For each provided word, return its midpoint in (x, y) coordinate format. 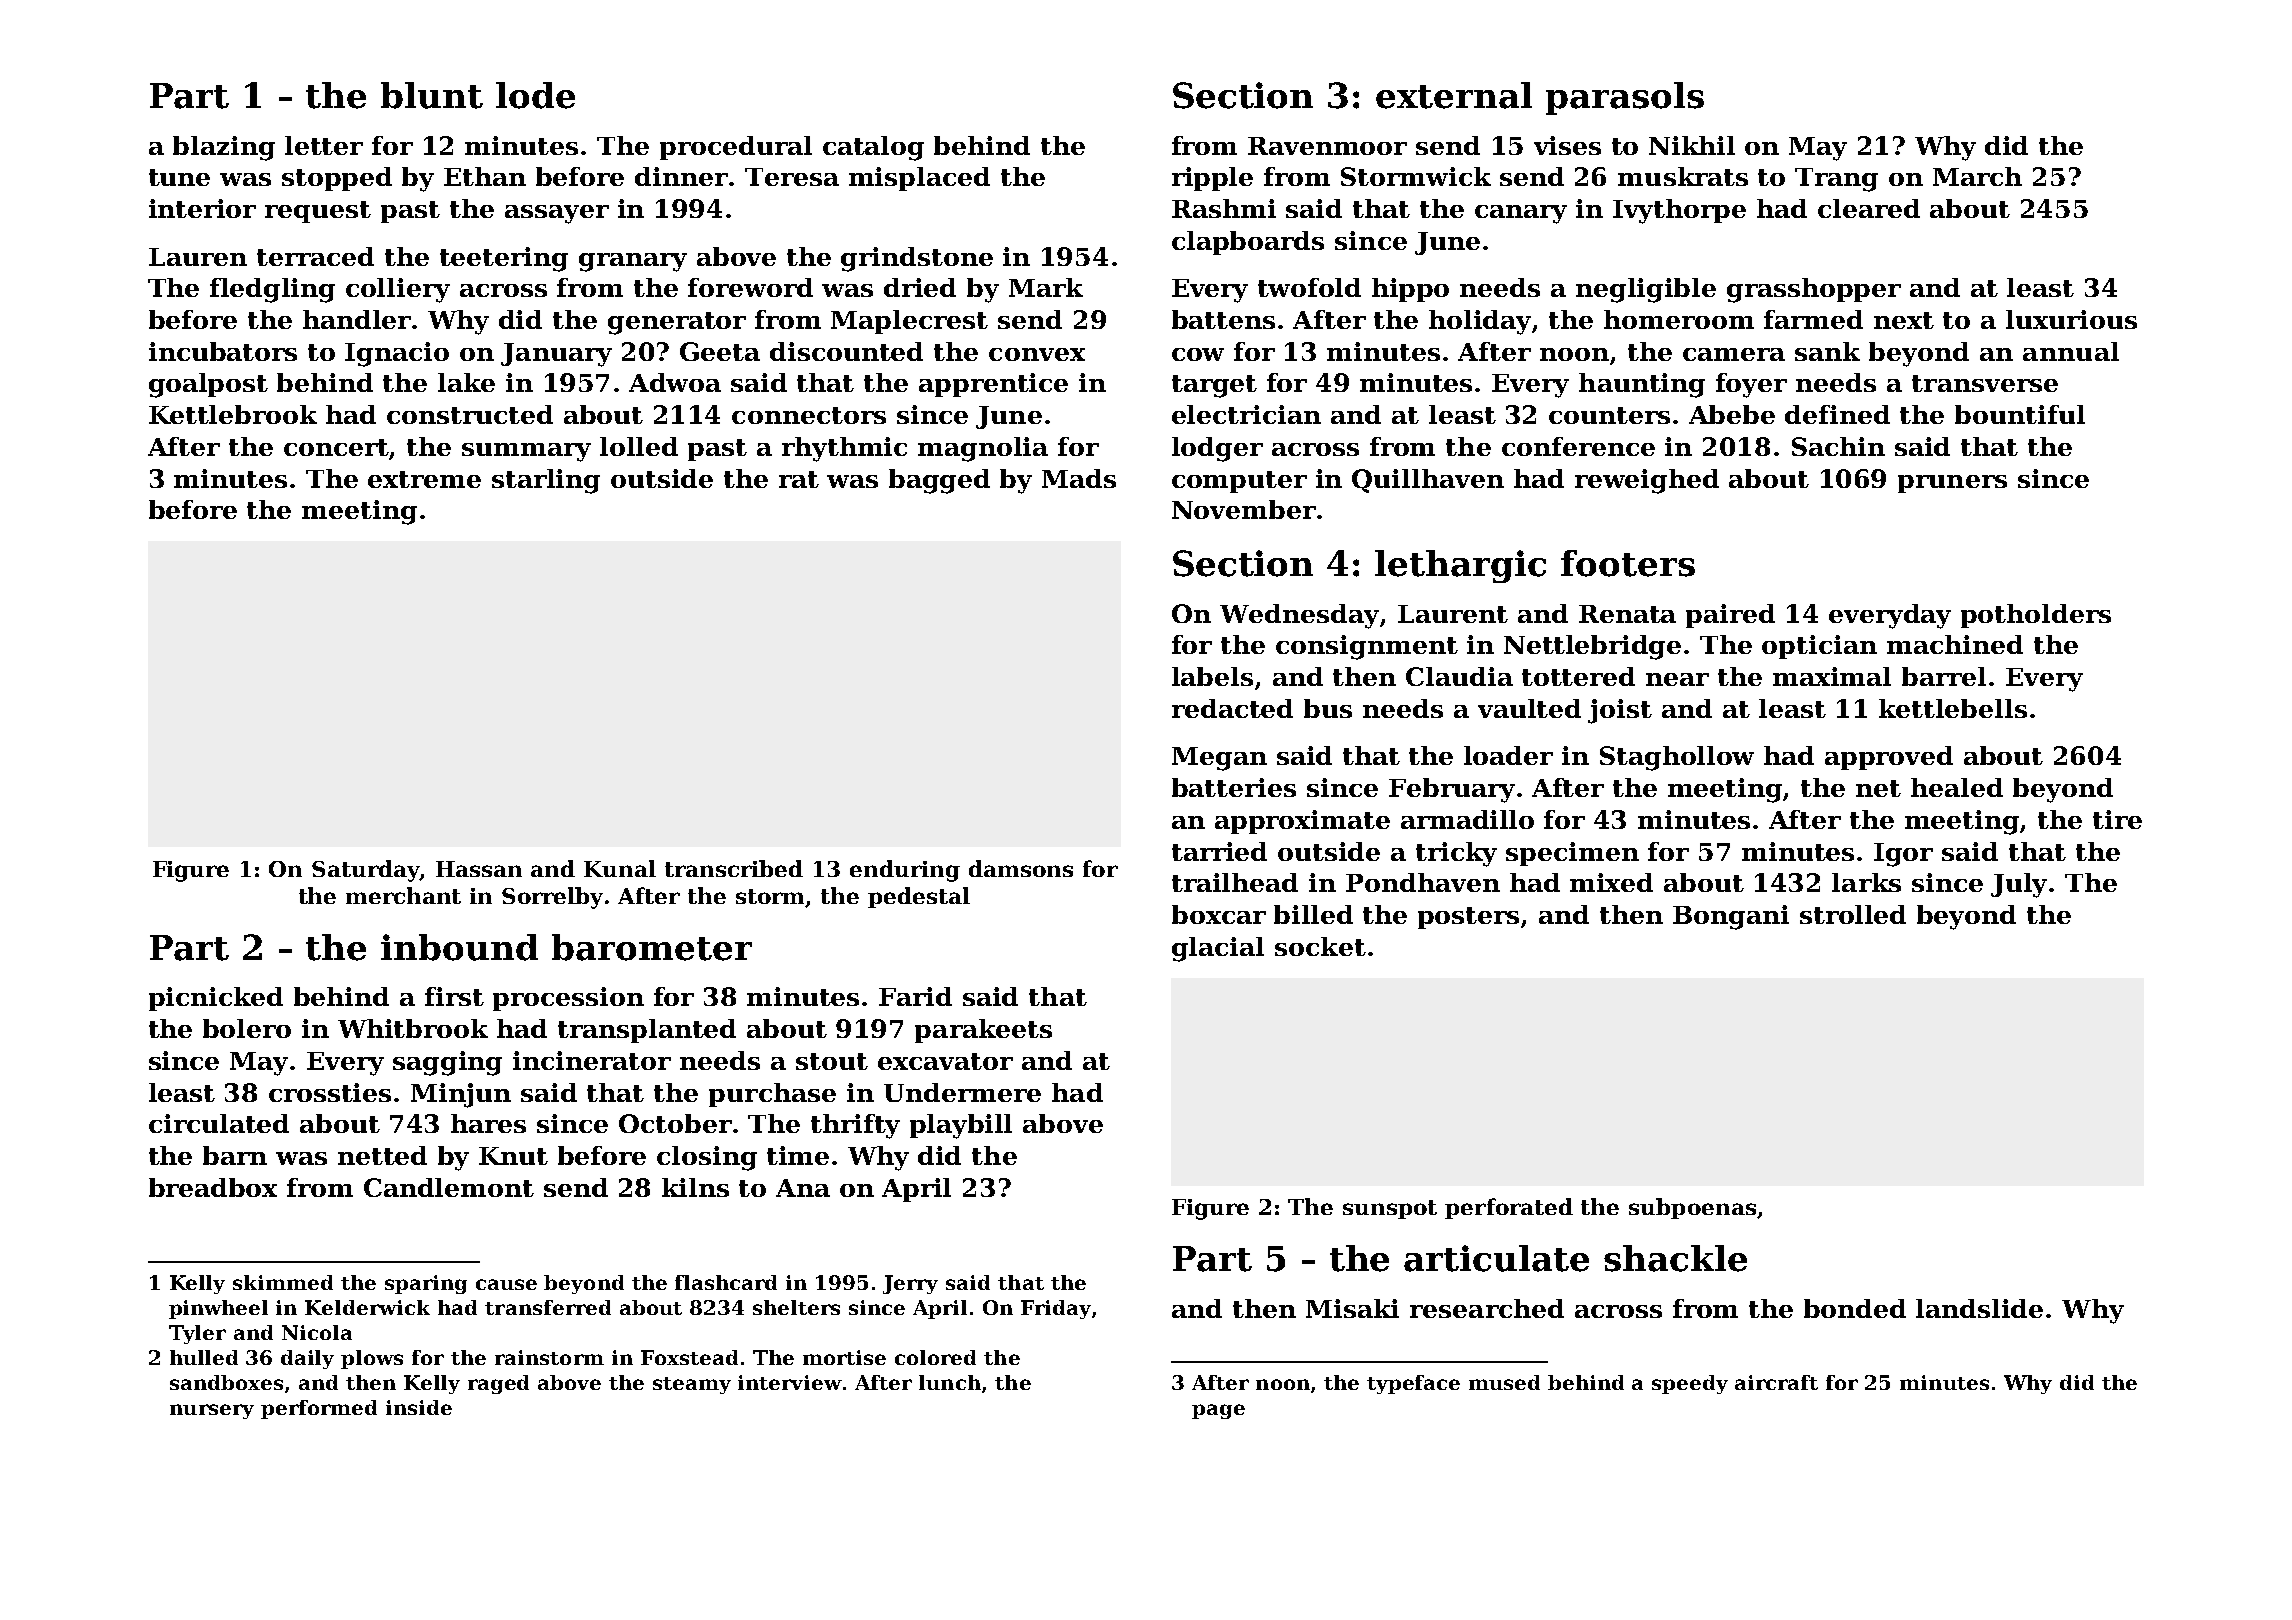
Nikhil (1692, 145)
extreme (424, 479)
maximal (1832, 676)
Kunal (620, 868)
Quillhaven (1428, 481)
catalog (873, 148)
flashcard (726, 1282)
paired (1730, 616)
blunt (432, 95)
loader (1508, 755)
